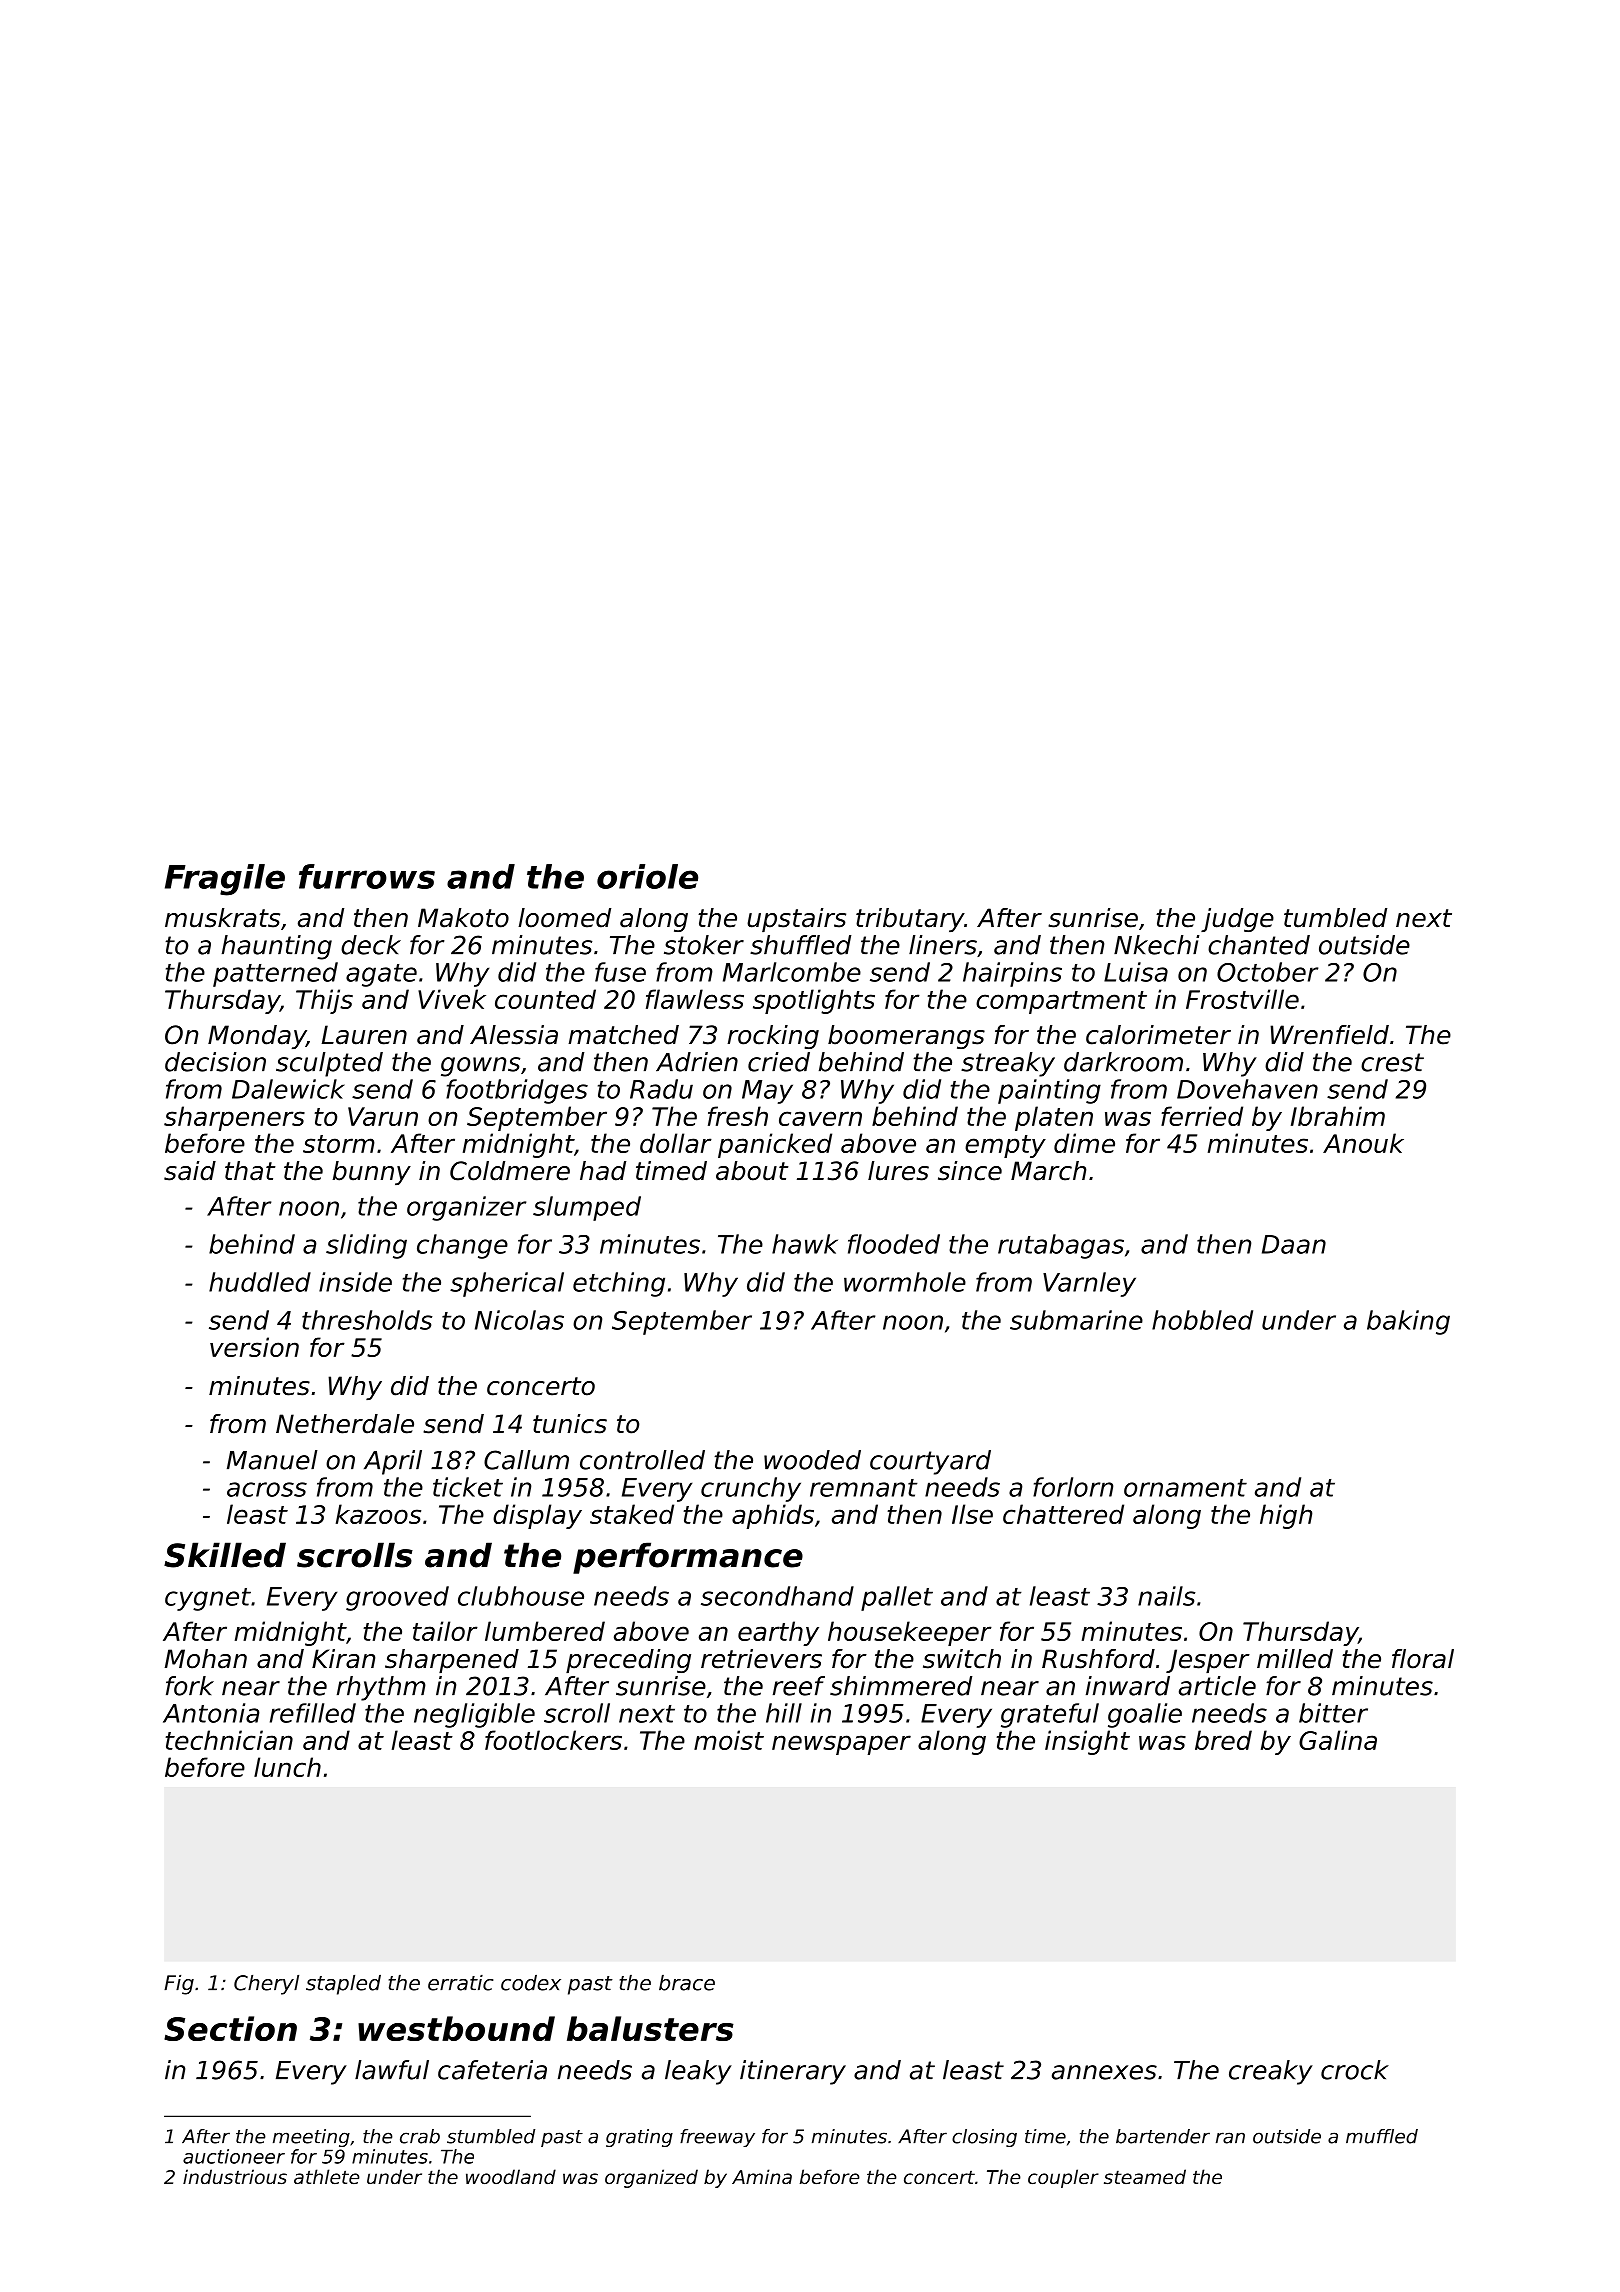 Image resolution: width=1620 pixels, height=2292 pixels. Describe the element at coordinates (1338, 1740) in the image. I see `Galina` at that location.
